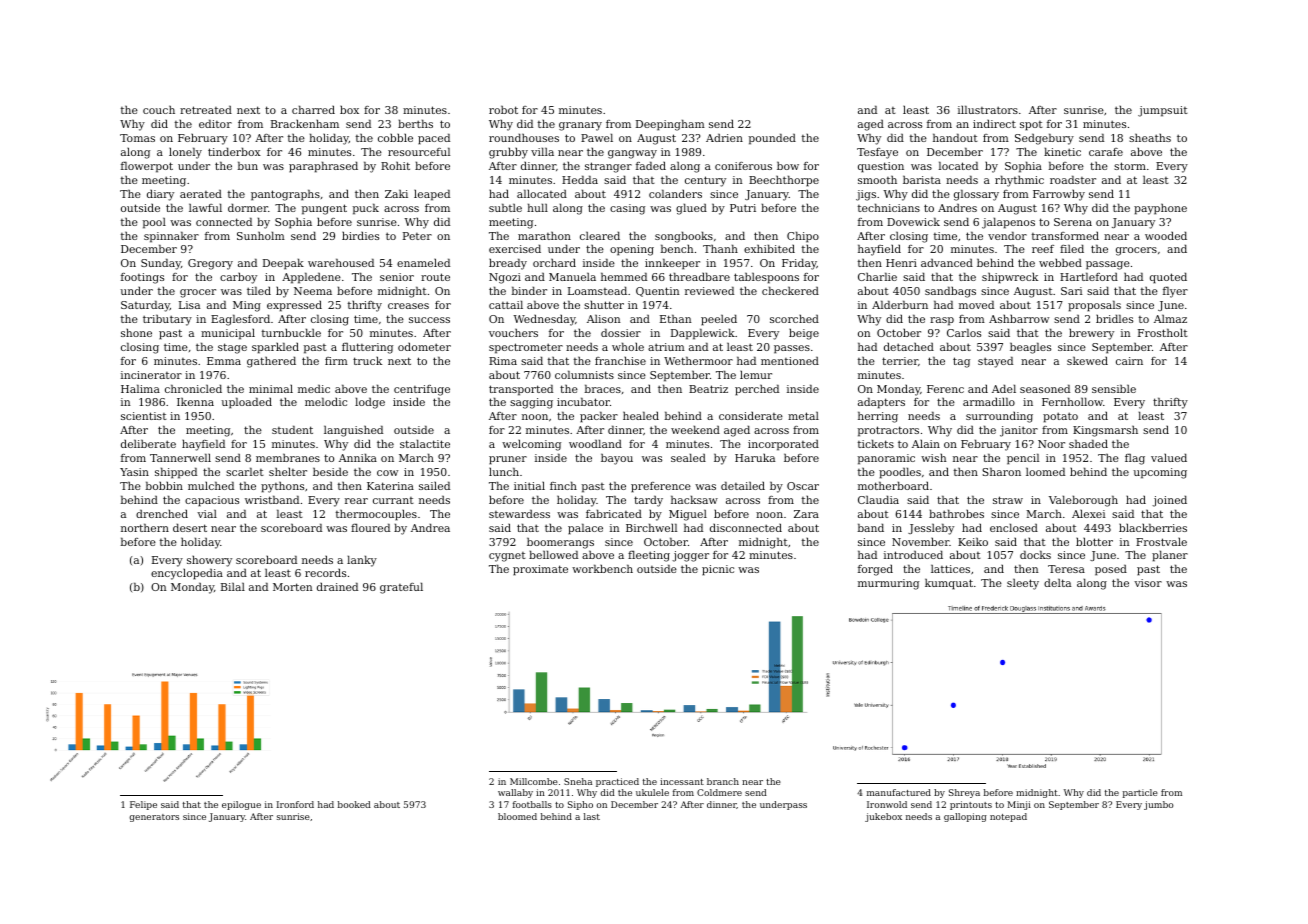 The image size is (1308, 924). Describe the element at coordinates (1060, 417) in the screenshot. I see `potato` at that location.
